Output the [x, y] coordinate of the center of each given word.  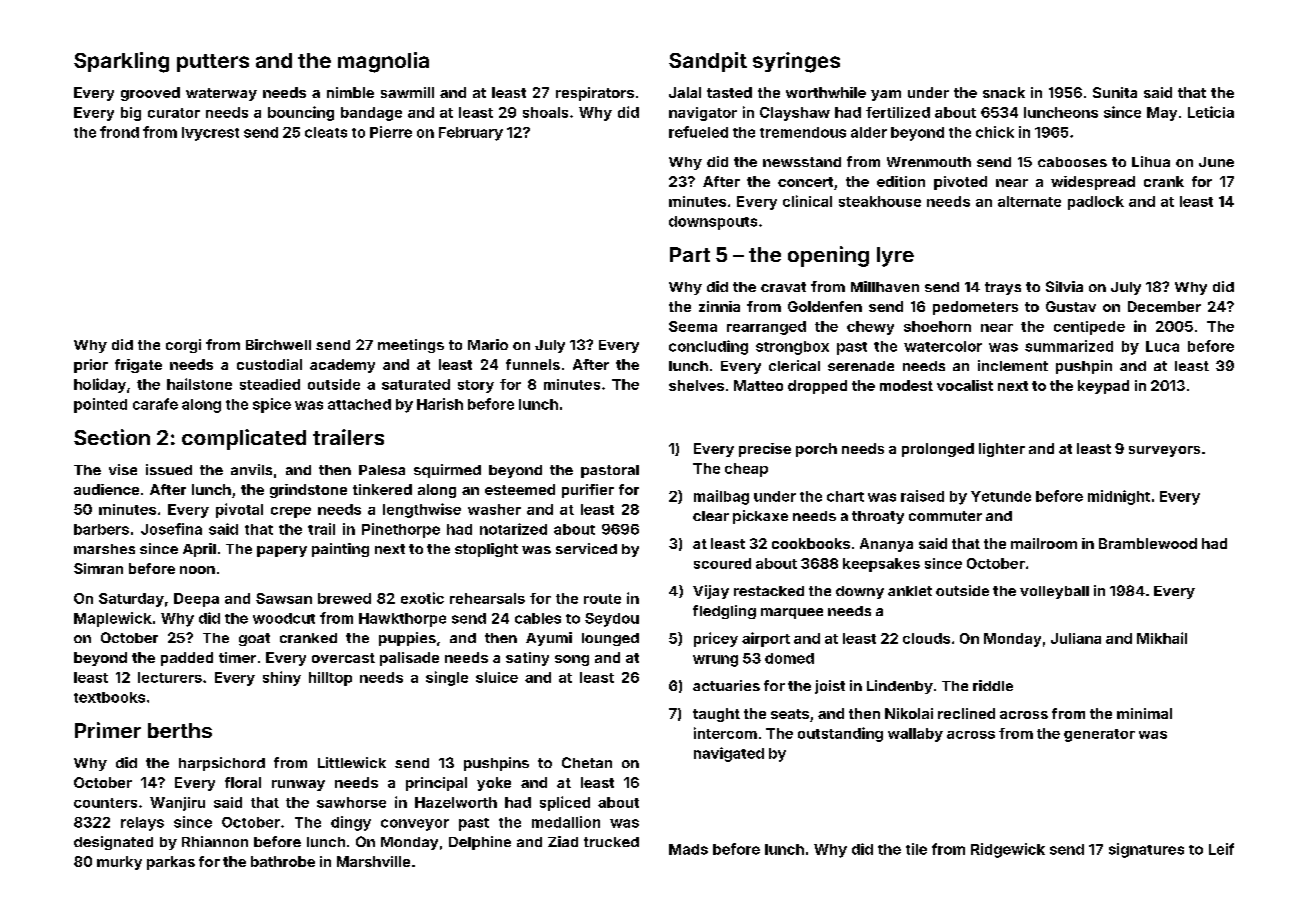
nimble [350, 92]
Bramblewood [1148, 543]
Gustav [1071, 306]
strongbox [792, 348]
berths [180, 730]
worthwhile [826, 92]
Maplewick [113, 619]
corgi [183, 346]
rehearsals [487, 598]
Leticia [1211, 112]
